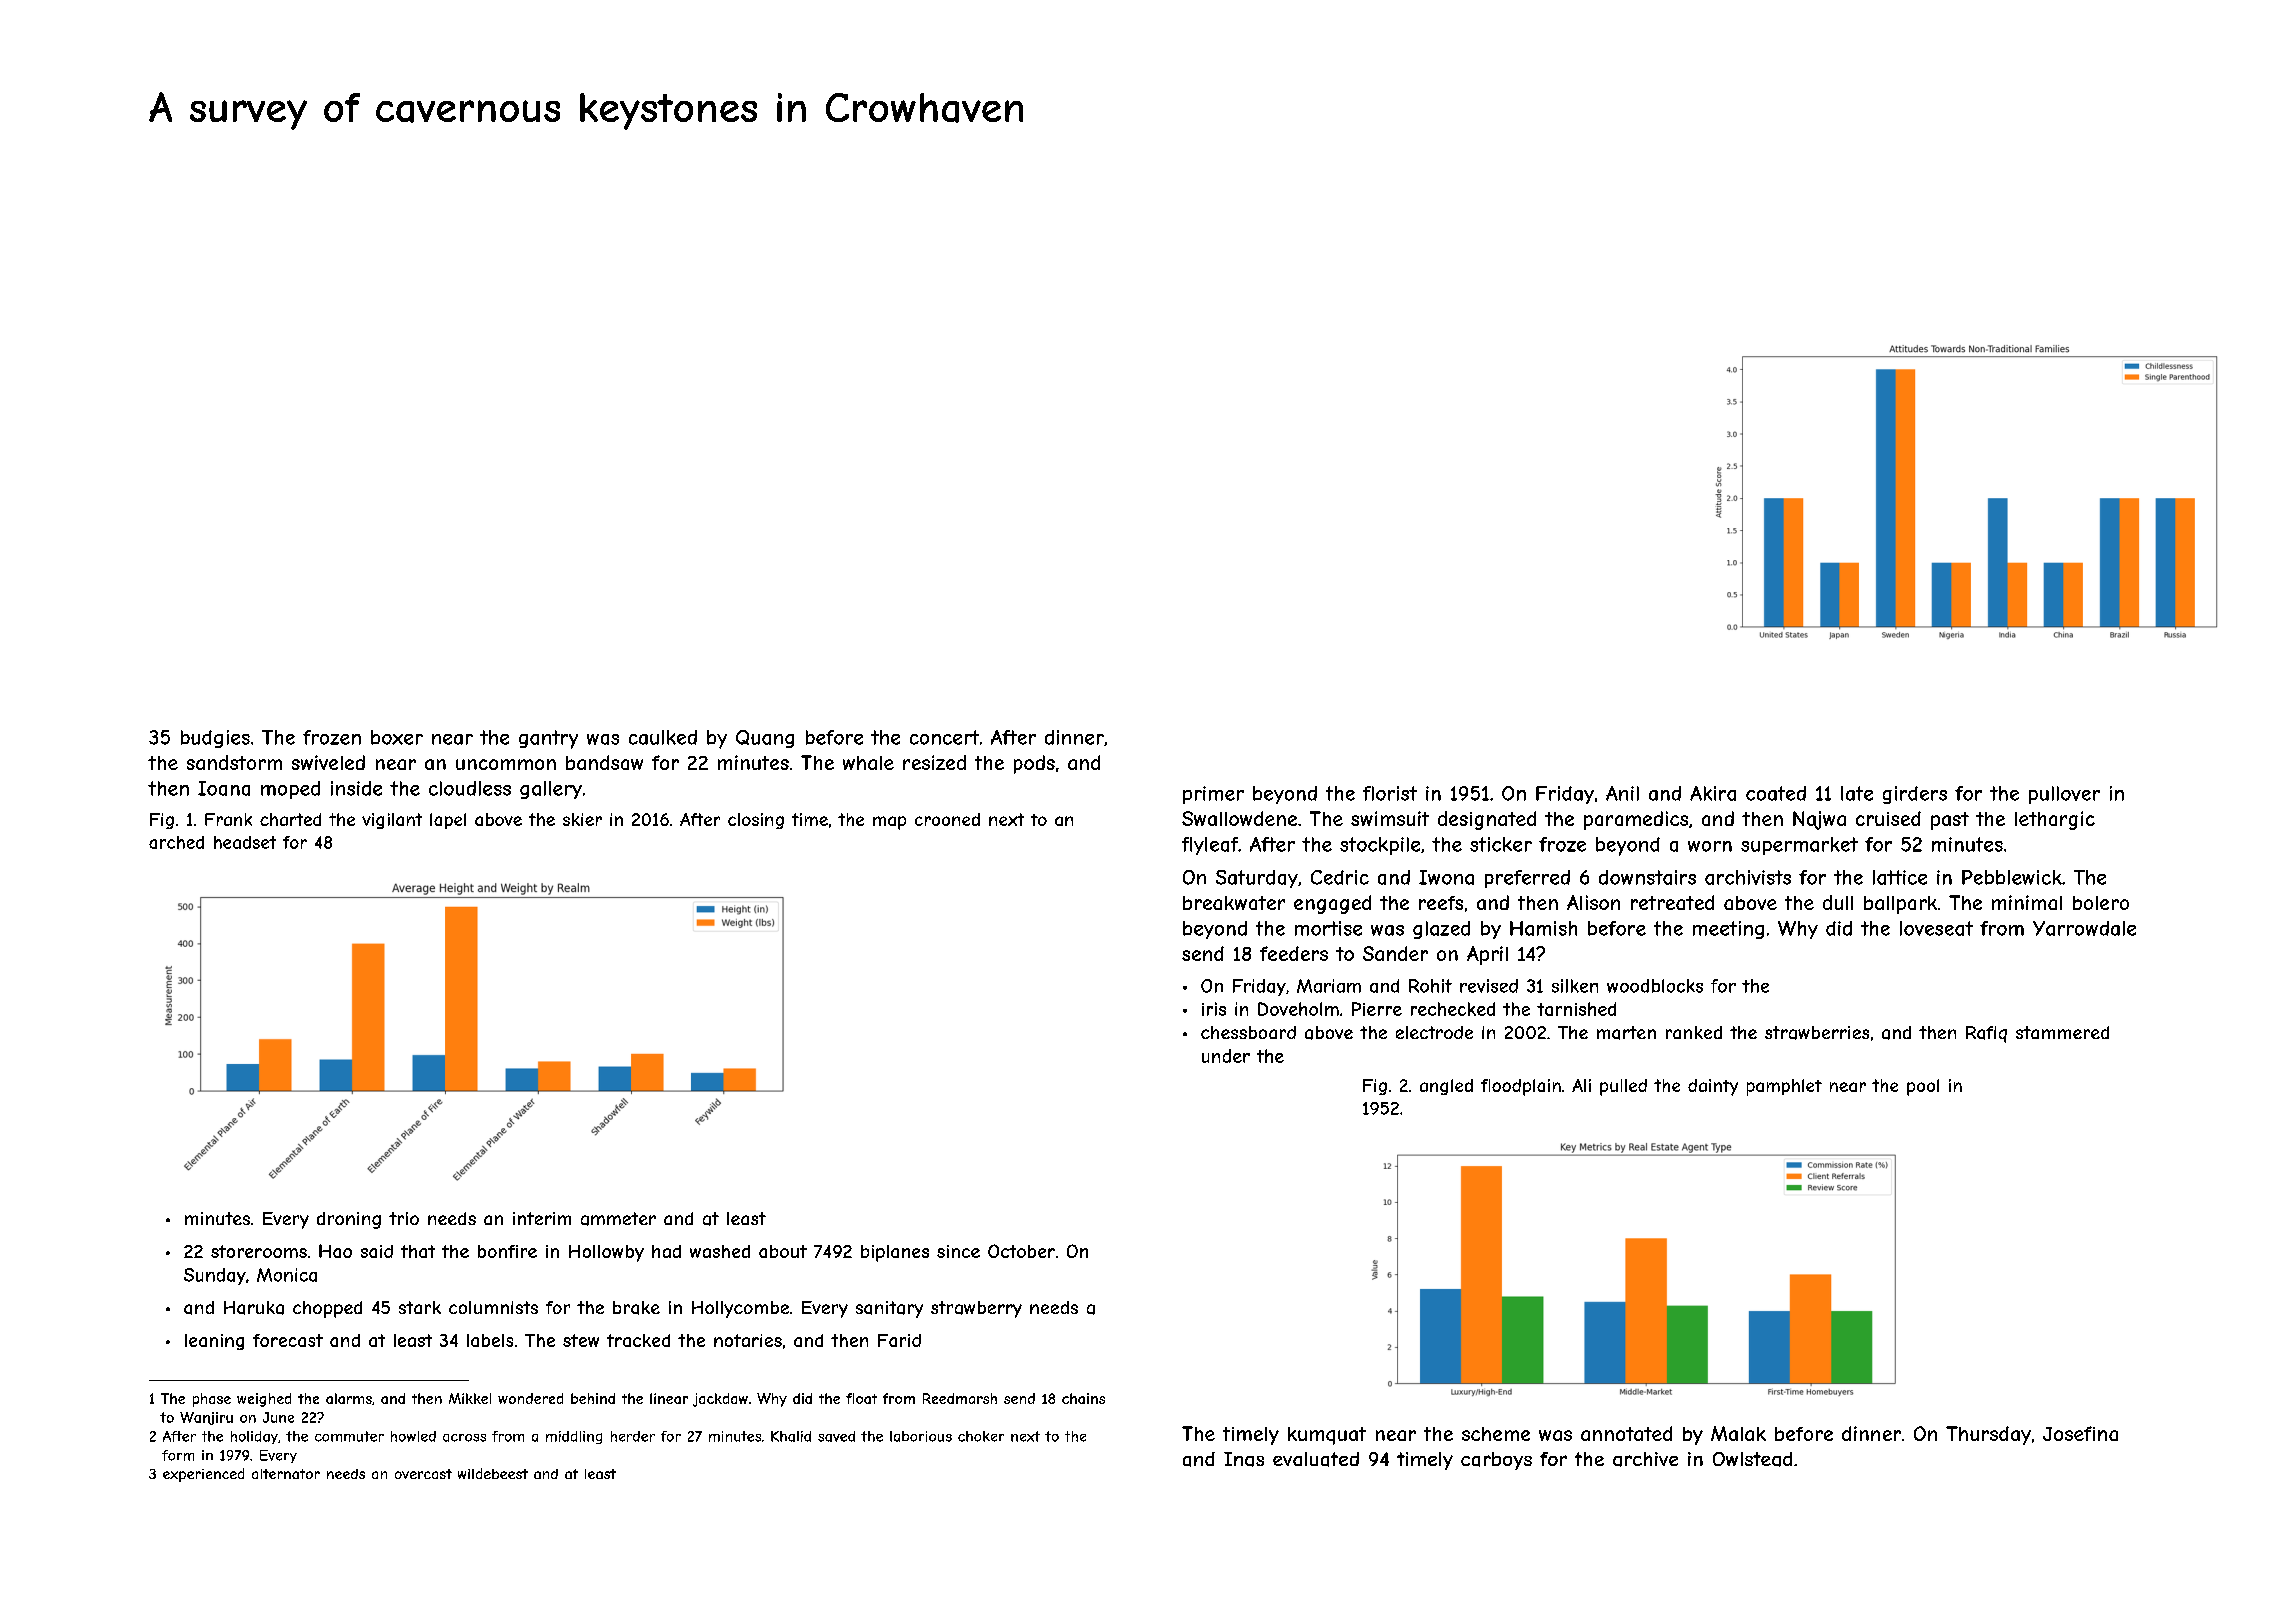 Image resolution: width=2292 pixels, height=1620 pixels. Describe the element at coordinates (214, 1342) in the screenshot. I see `leaning` at that location.
